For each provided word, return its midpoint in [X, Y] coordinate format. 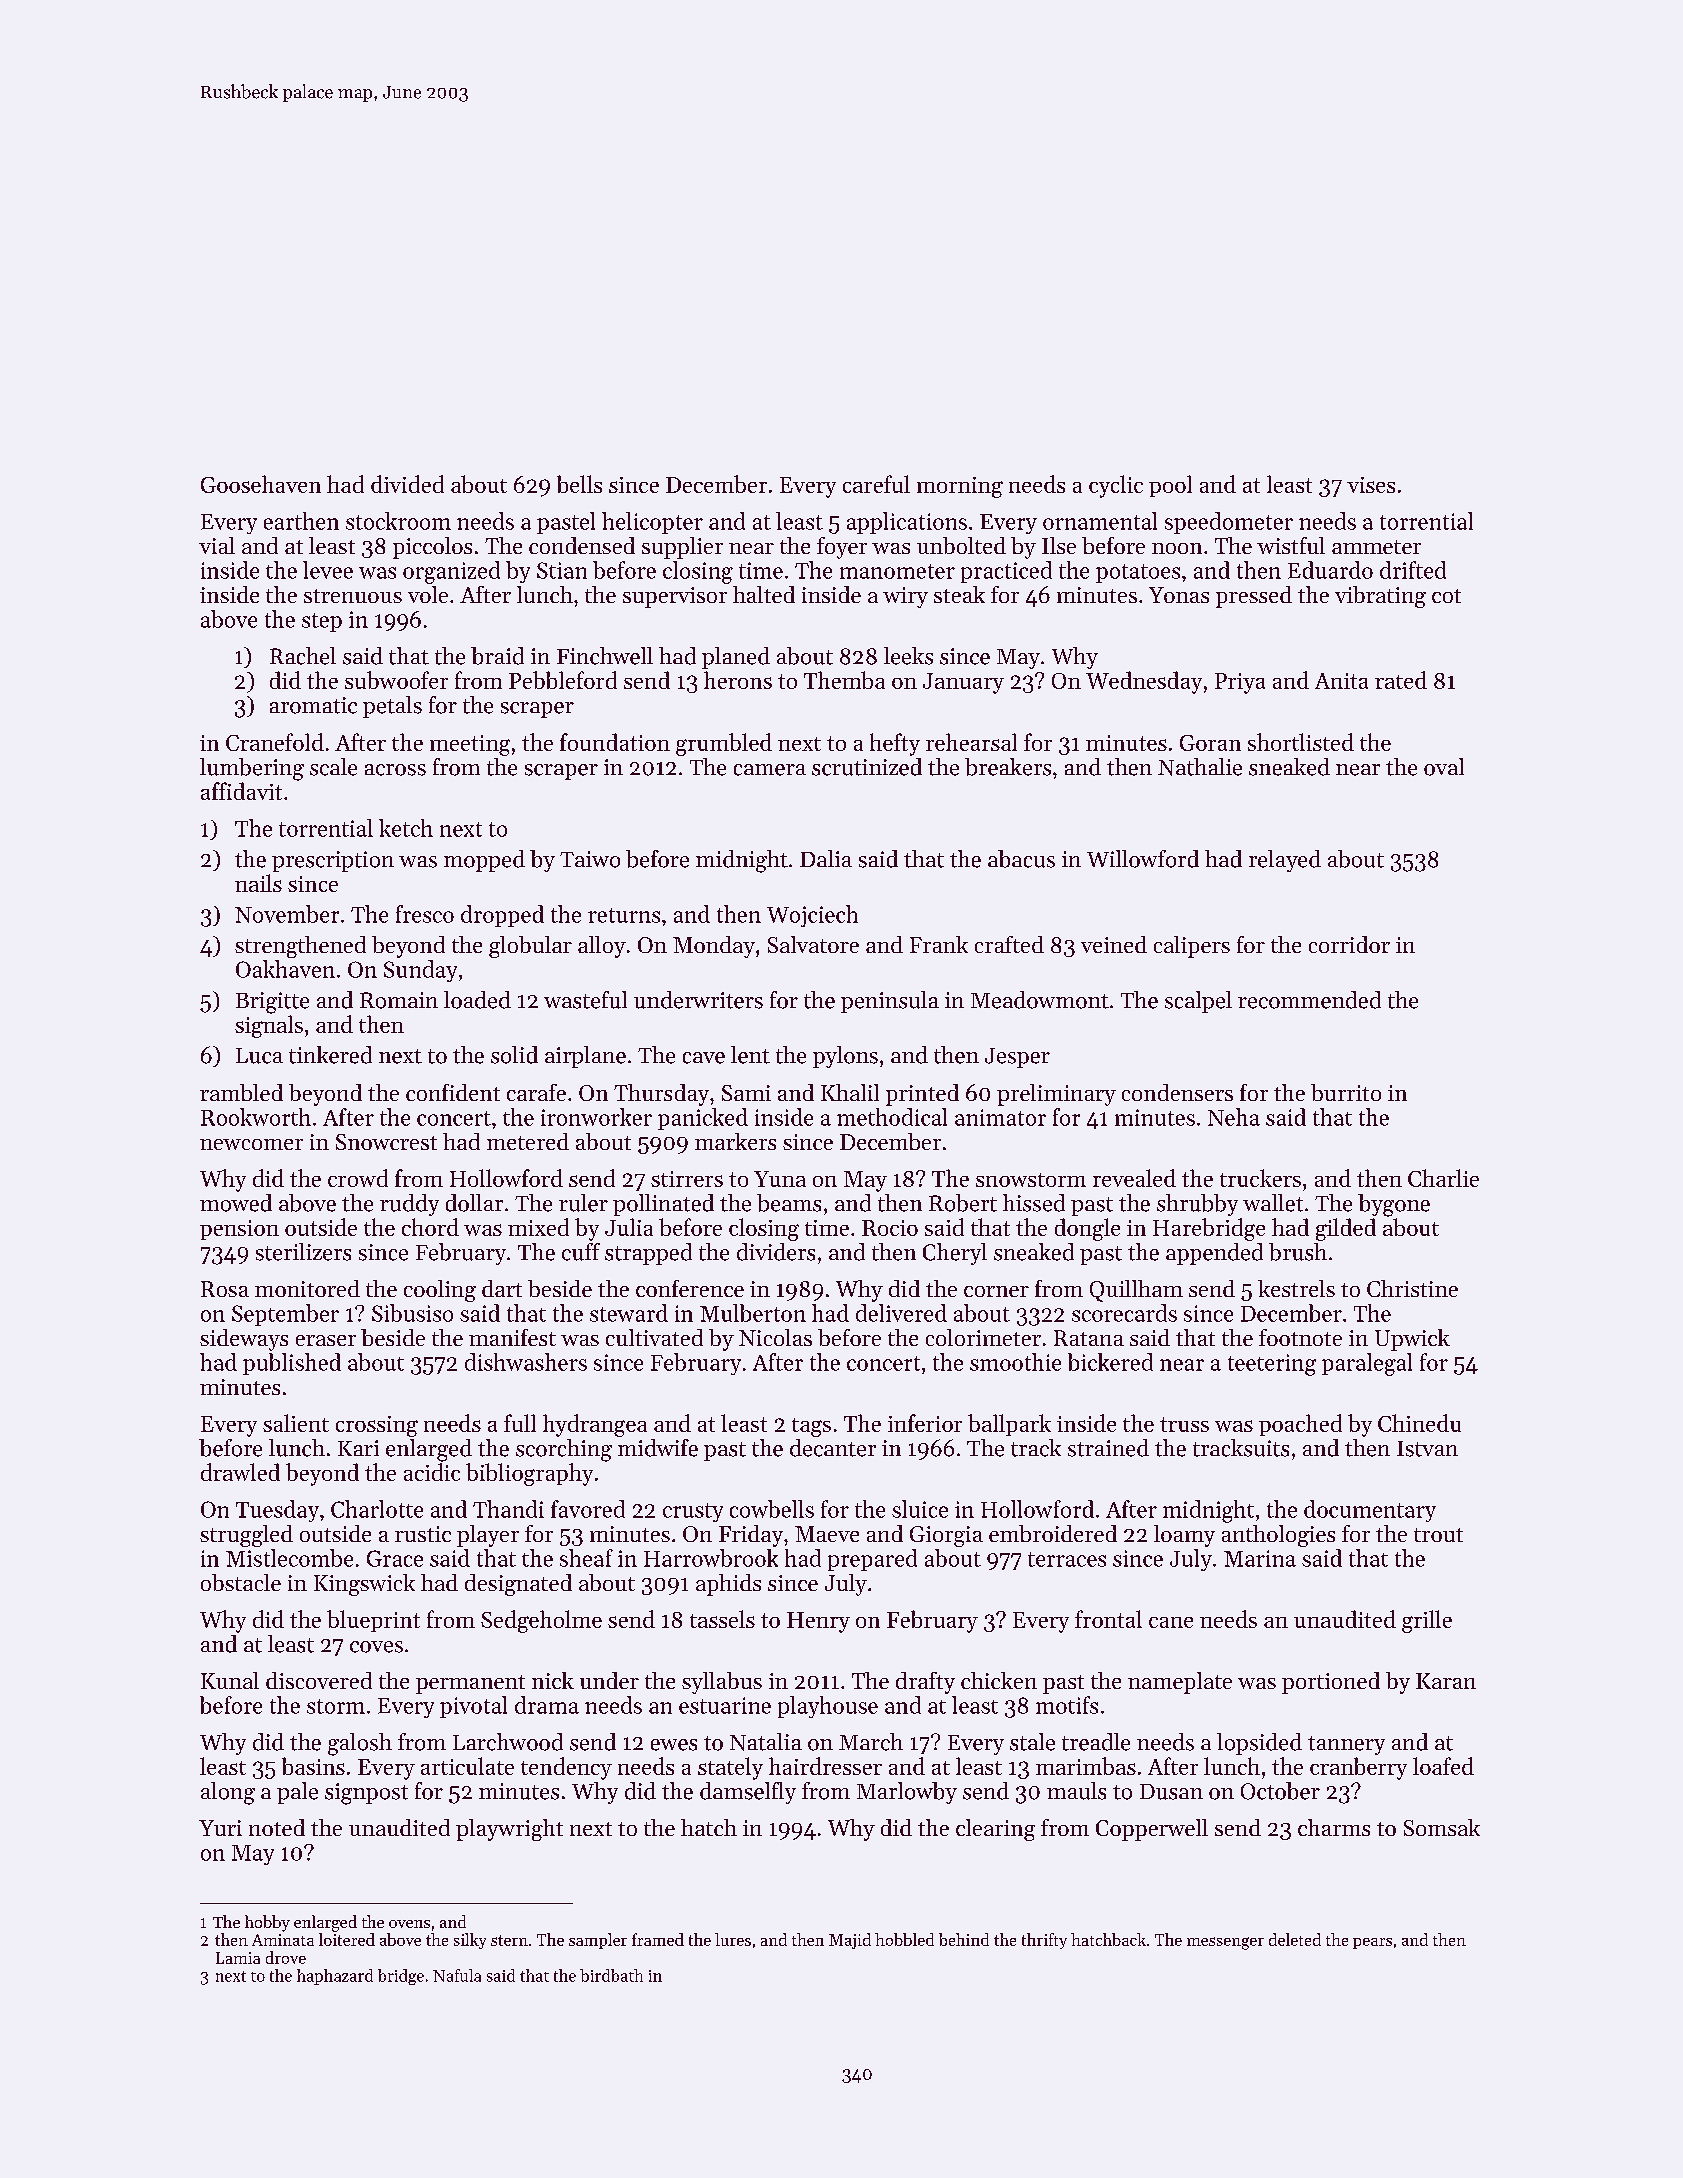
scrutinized [867, 767]
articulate [467, 1766]
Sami [746, 1093]
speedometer [1229, 523]
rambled [241, 1092]
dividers [776, 1252]
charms [1334, 1827]
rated [1401, 680]
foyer [842, 548]
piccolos [432, 548]
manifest [512, 1337]
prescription [333, 861]
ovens [409, 1924]
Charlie [1443, 1178]
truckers [1260, 1178]
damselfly [748, 1793]
